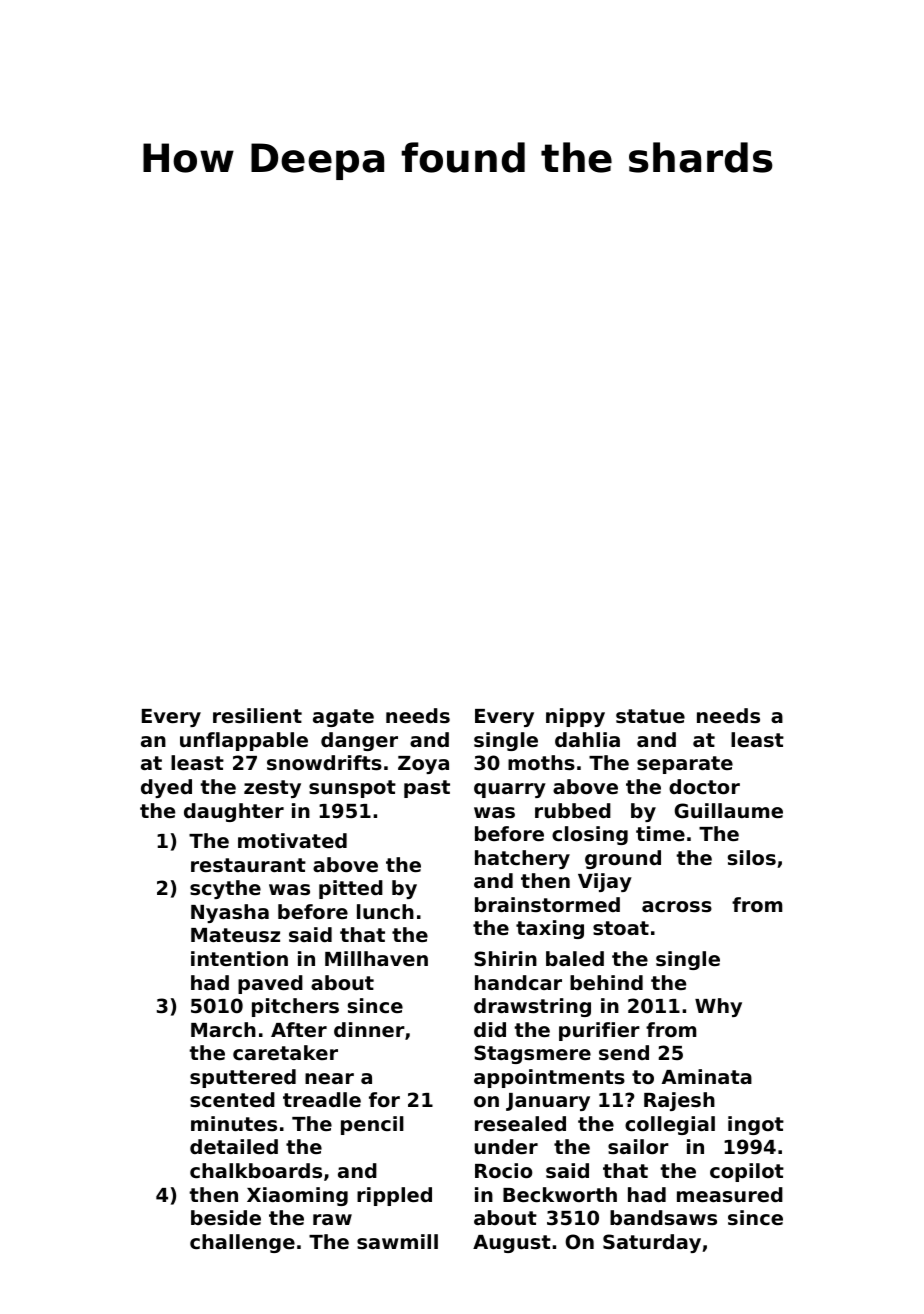 This document has height=1314, width=924. Describe the element at coordinates (575, 717) in the document. I see `nippy` at that location.
